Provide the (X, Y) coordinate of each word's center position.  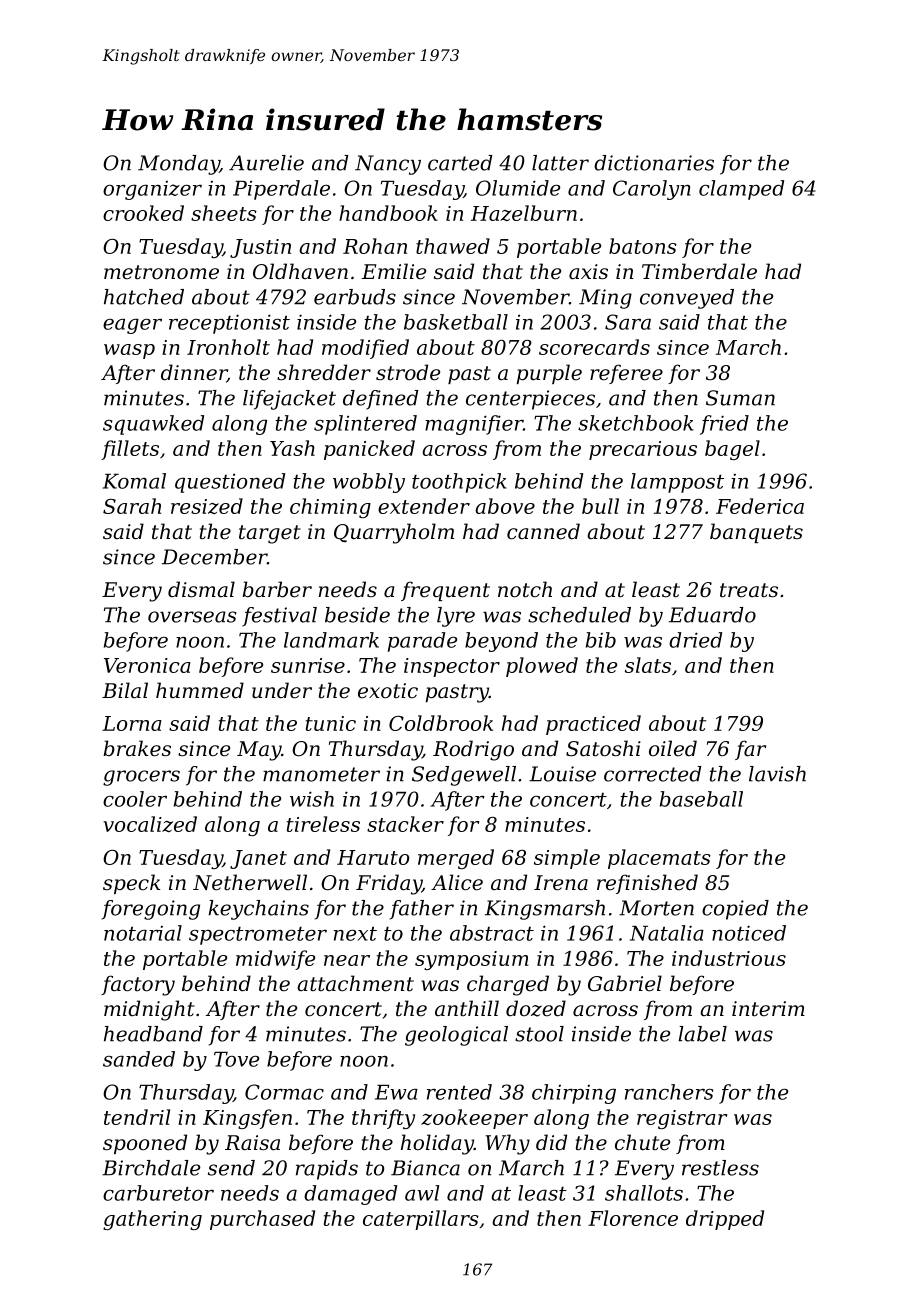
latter (560, 163)
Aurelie (266, 163)
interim (768, 1009)
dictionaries (654, 163)
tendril (137, 1117)
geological (456, 1036)
